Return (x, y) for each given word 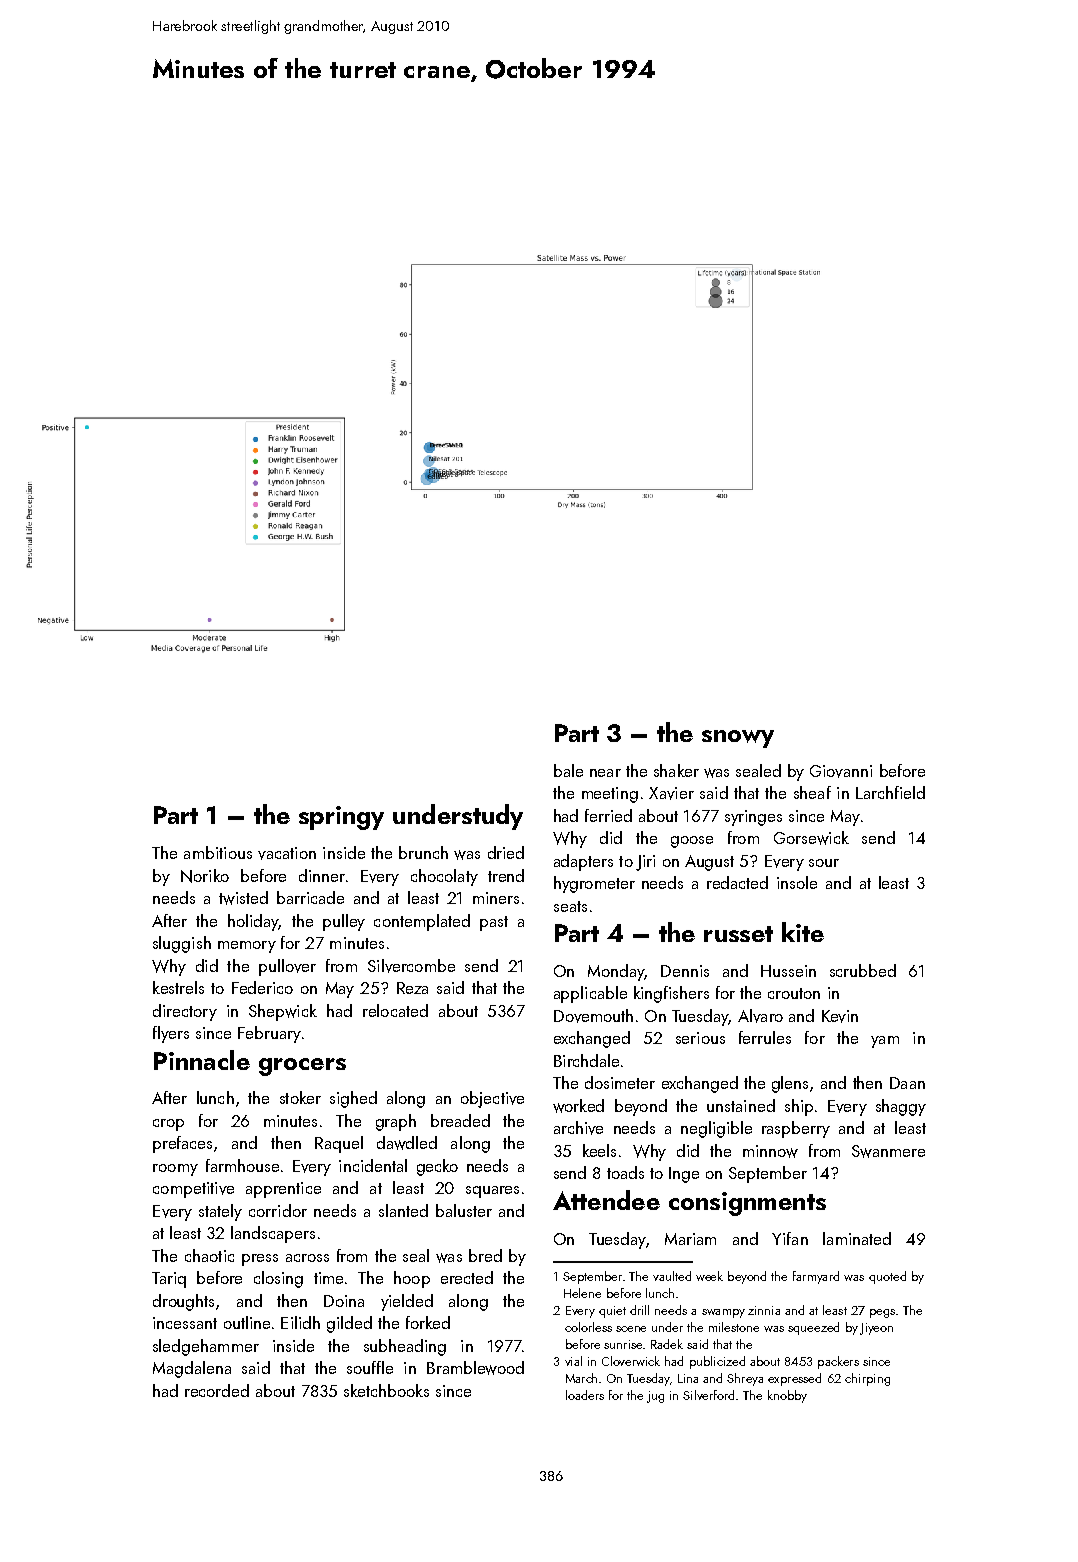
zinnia (764, 1310)
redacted (737, 882)
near (605, 773)
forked (428, 1322)
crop (168, 1125)
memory (247, 947)
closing (278, 1279)
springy (341, 818)
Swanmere (888, 1151)
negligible (716, 1129)
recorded (217, 1390)
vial (573, 1361)
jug (655, 1397)
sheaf (812, 792)
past (494, 923)
